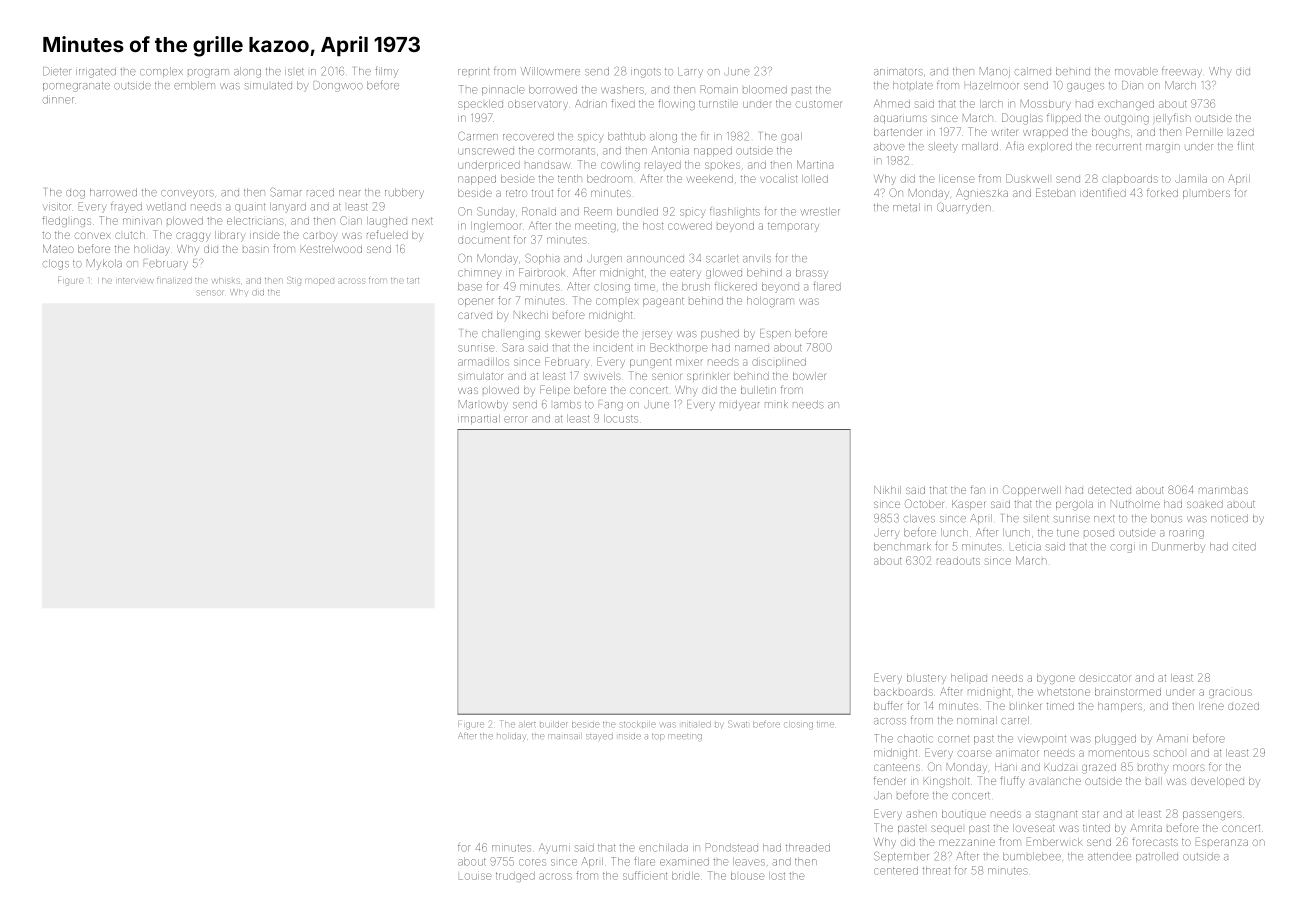 The height and width of the screenshot is (924, 1308). I want to click on Louise, so click(475, 876).
